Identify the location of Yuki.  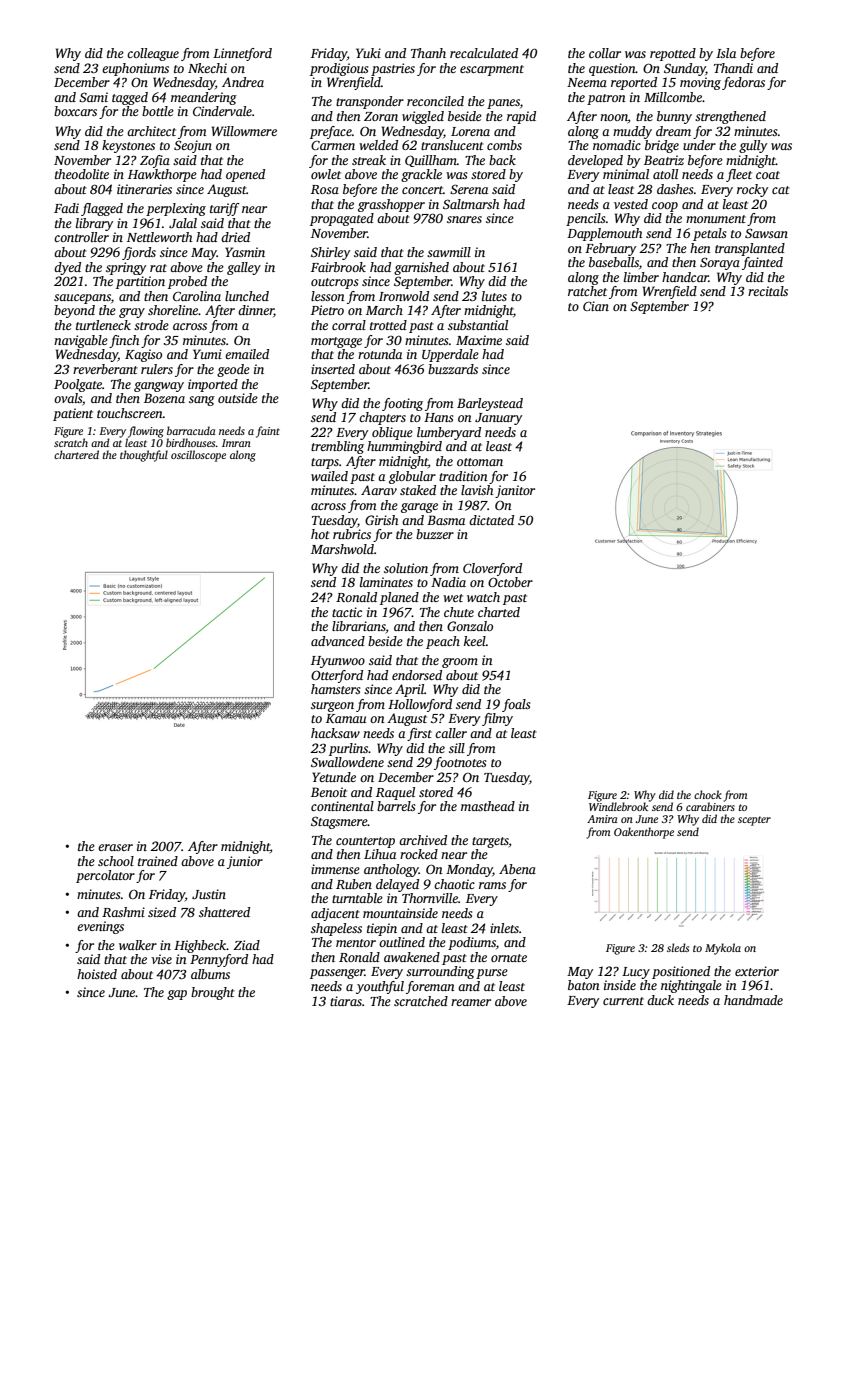
(368, 53).
